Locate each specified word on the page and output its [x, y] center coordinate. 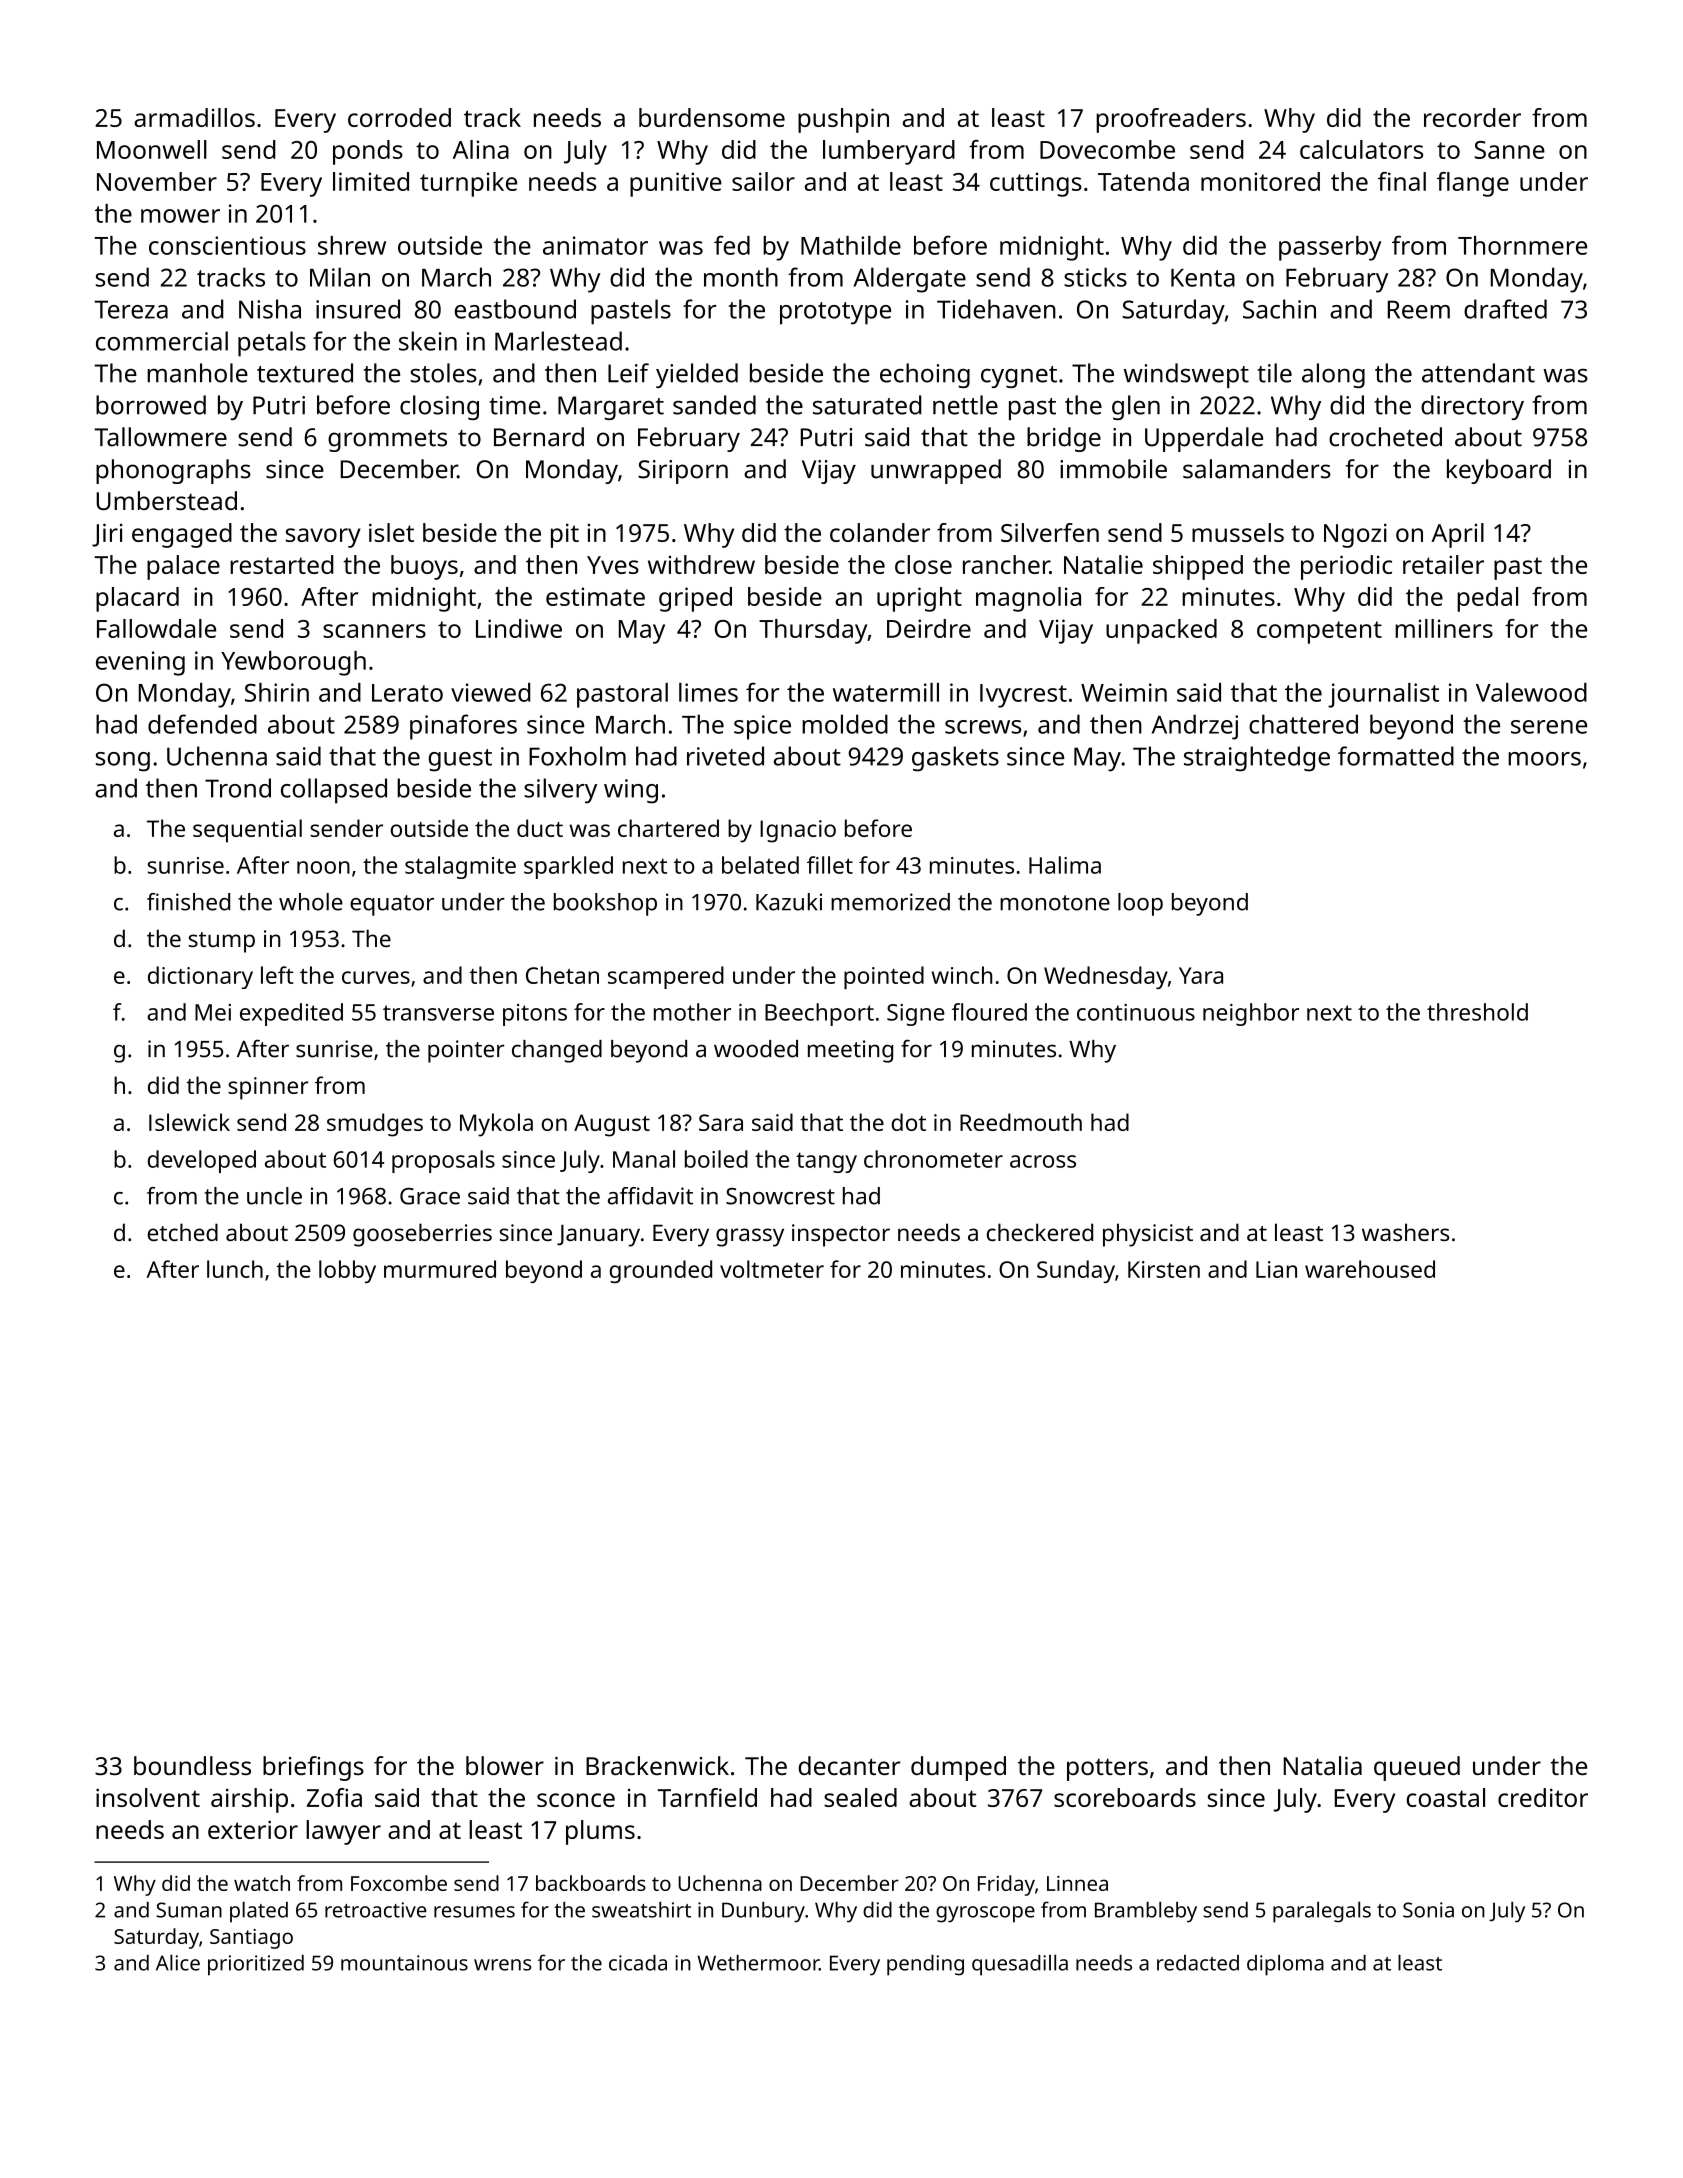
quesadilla [1020, 1965]
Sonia [1428, 1910]
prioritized [256, 1965]
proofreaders [1171, 120]
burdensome [712, 117]
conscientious [227, 245]
